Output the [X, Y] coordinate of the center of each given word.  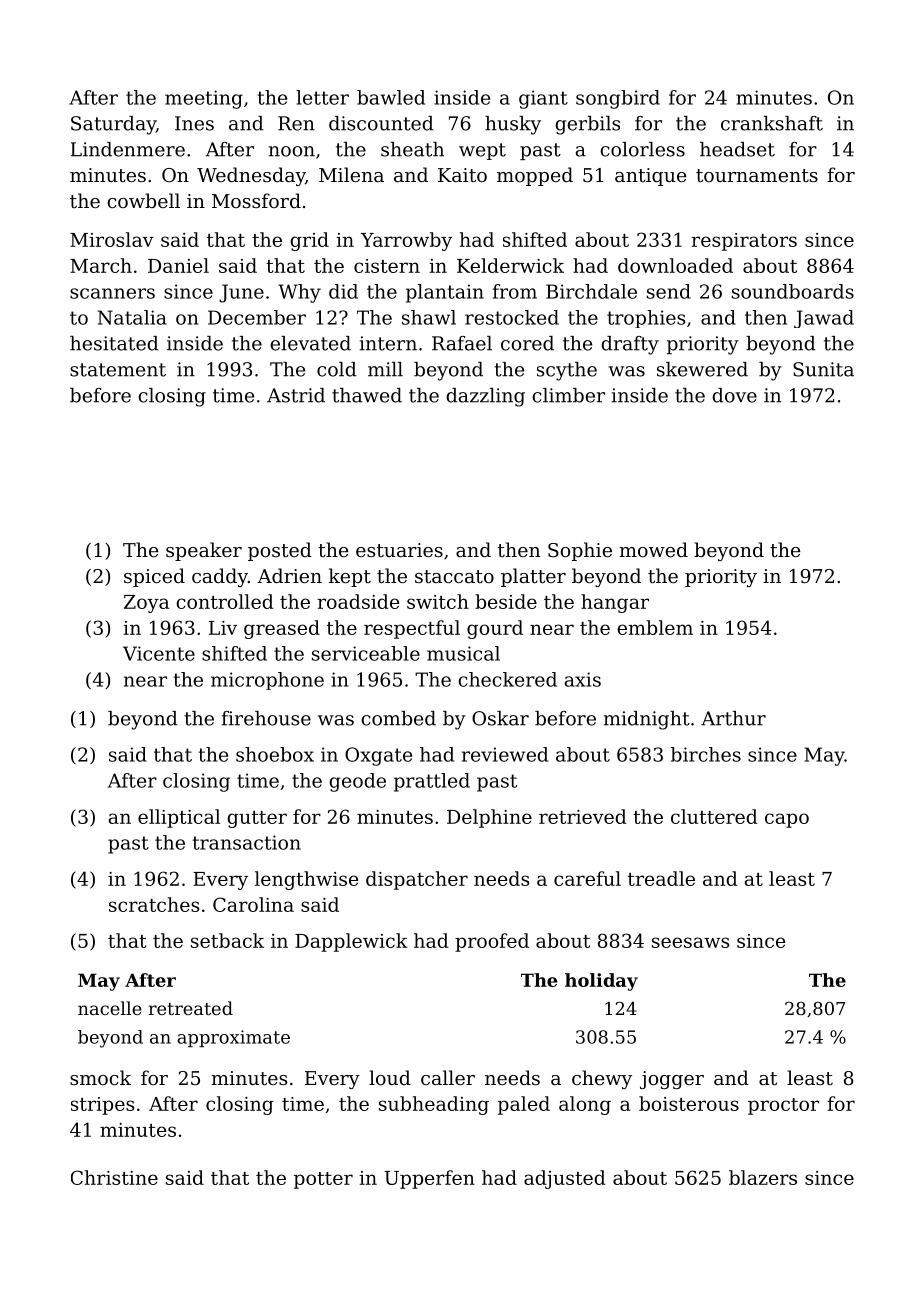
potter [323, 1180]
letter [322, 97]
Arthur [733, 718]
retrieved [583, 816]
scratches [154, 904]
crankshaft [772, 123]
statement [118, 370]
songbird [618, 99]
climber [568, 395]
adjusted [565, 1179]
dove [734, 395]
